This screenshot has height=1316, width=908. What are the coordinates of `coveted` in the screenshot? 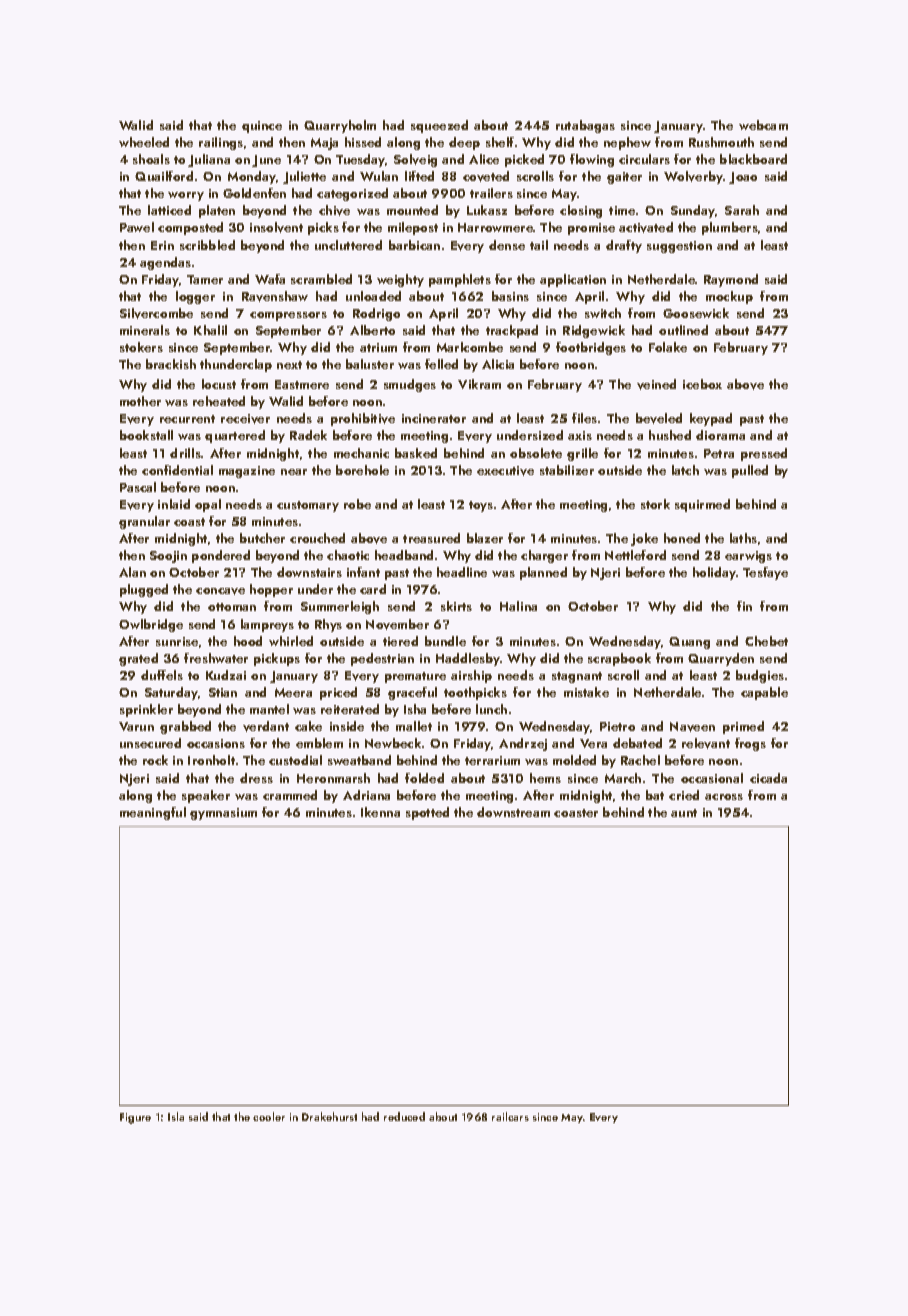 It's located at (486, 176).
